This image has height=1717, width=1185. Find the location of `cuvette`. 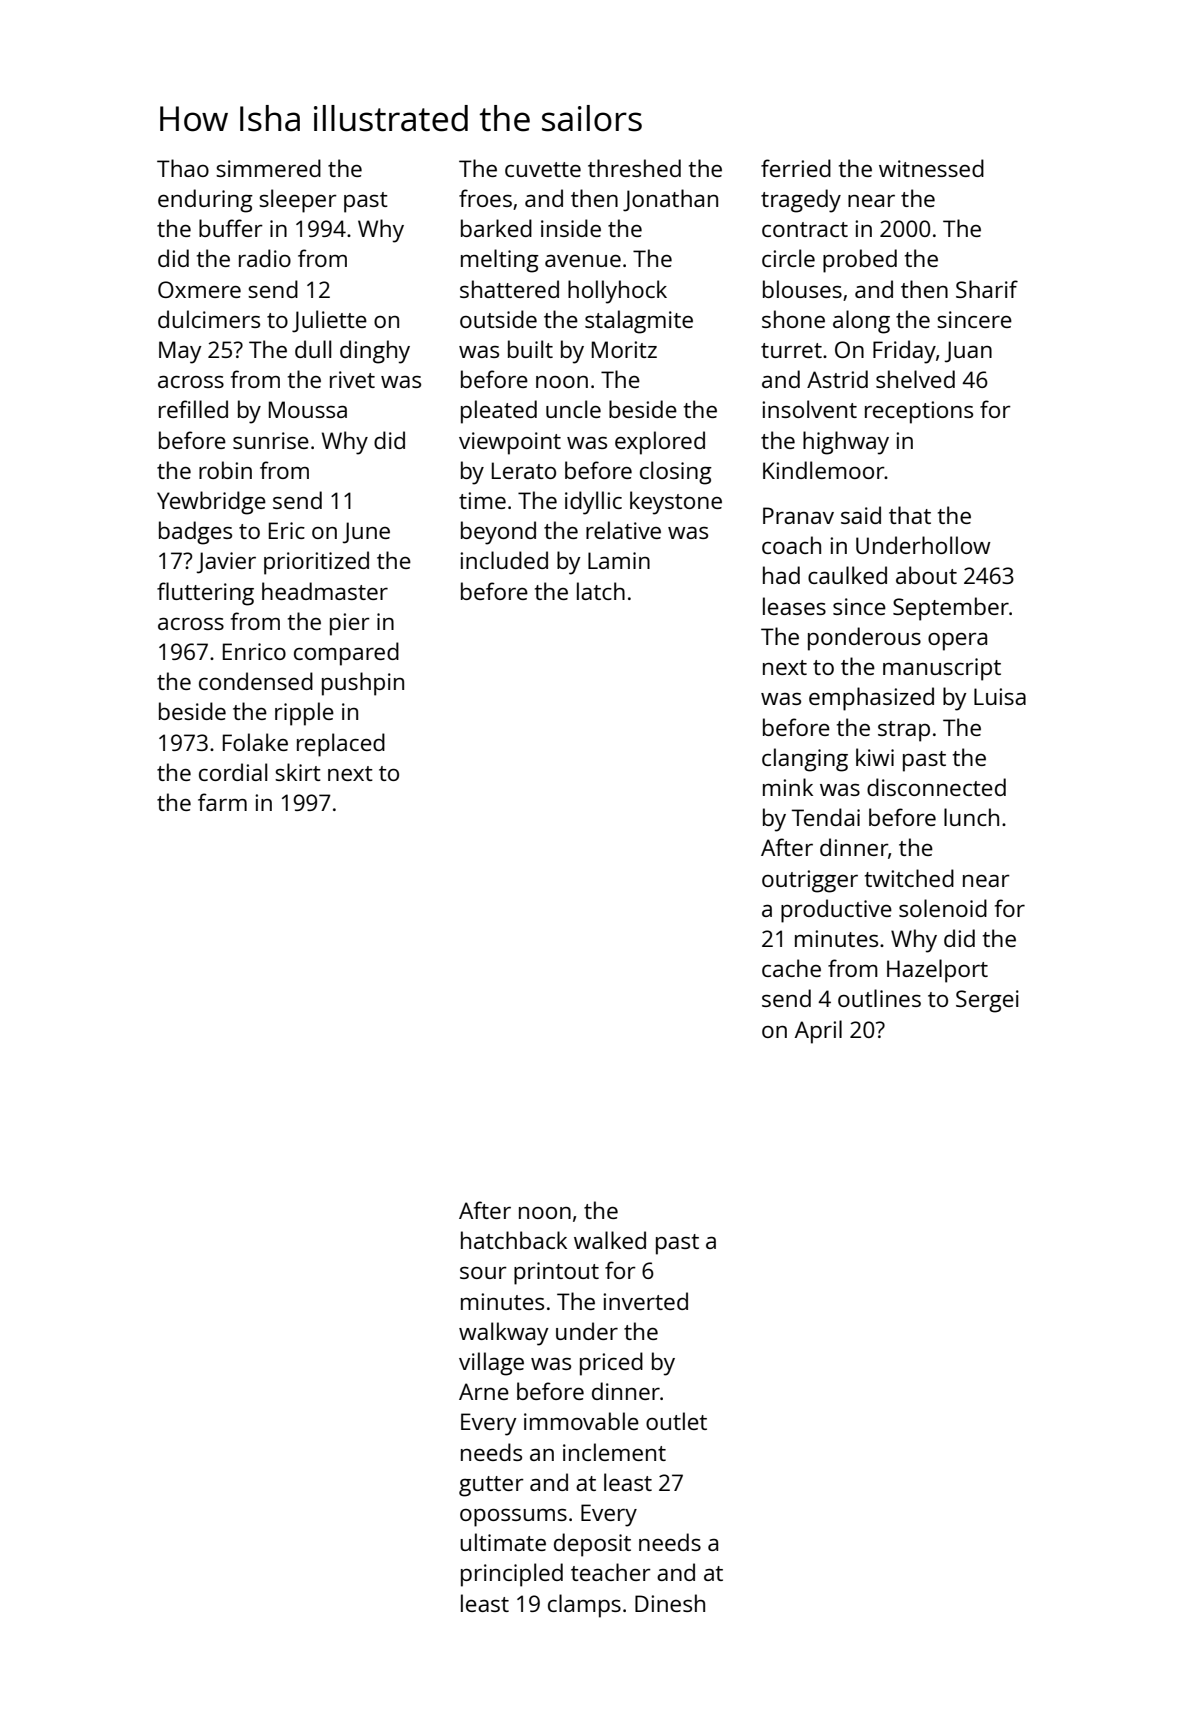

cuvette is located at coordinates (543, 169).
